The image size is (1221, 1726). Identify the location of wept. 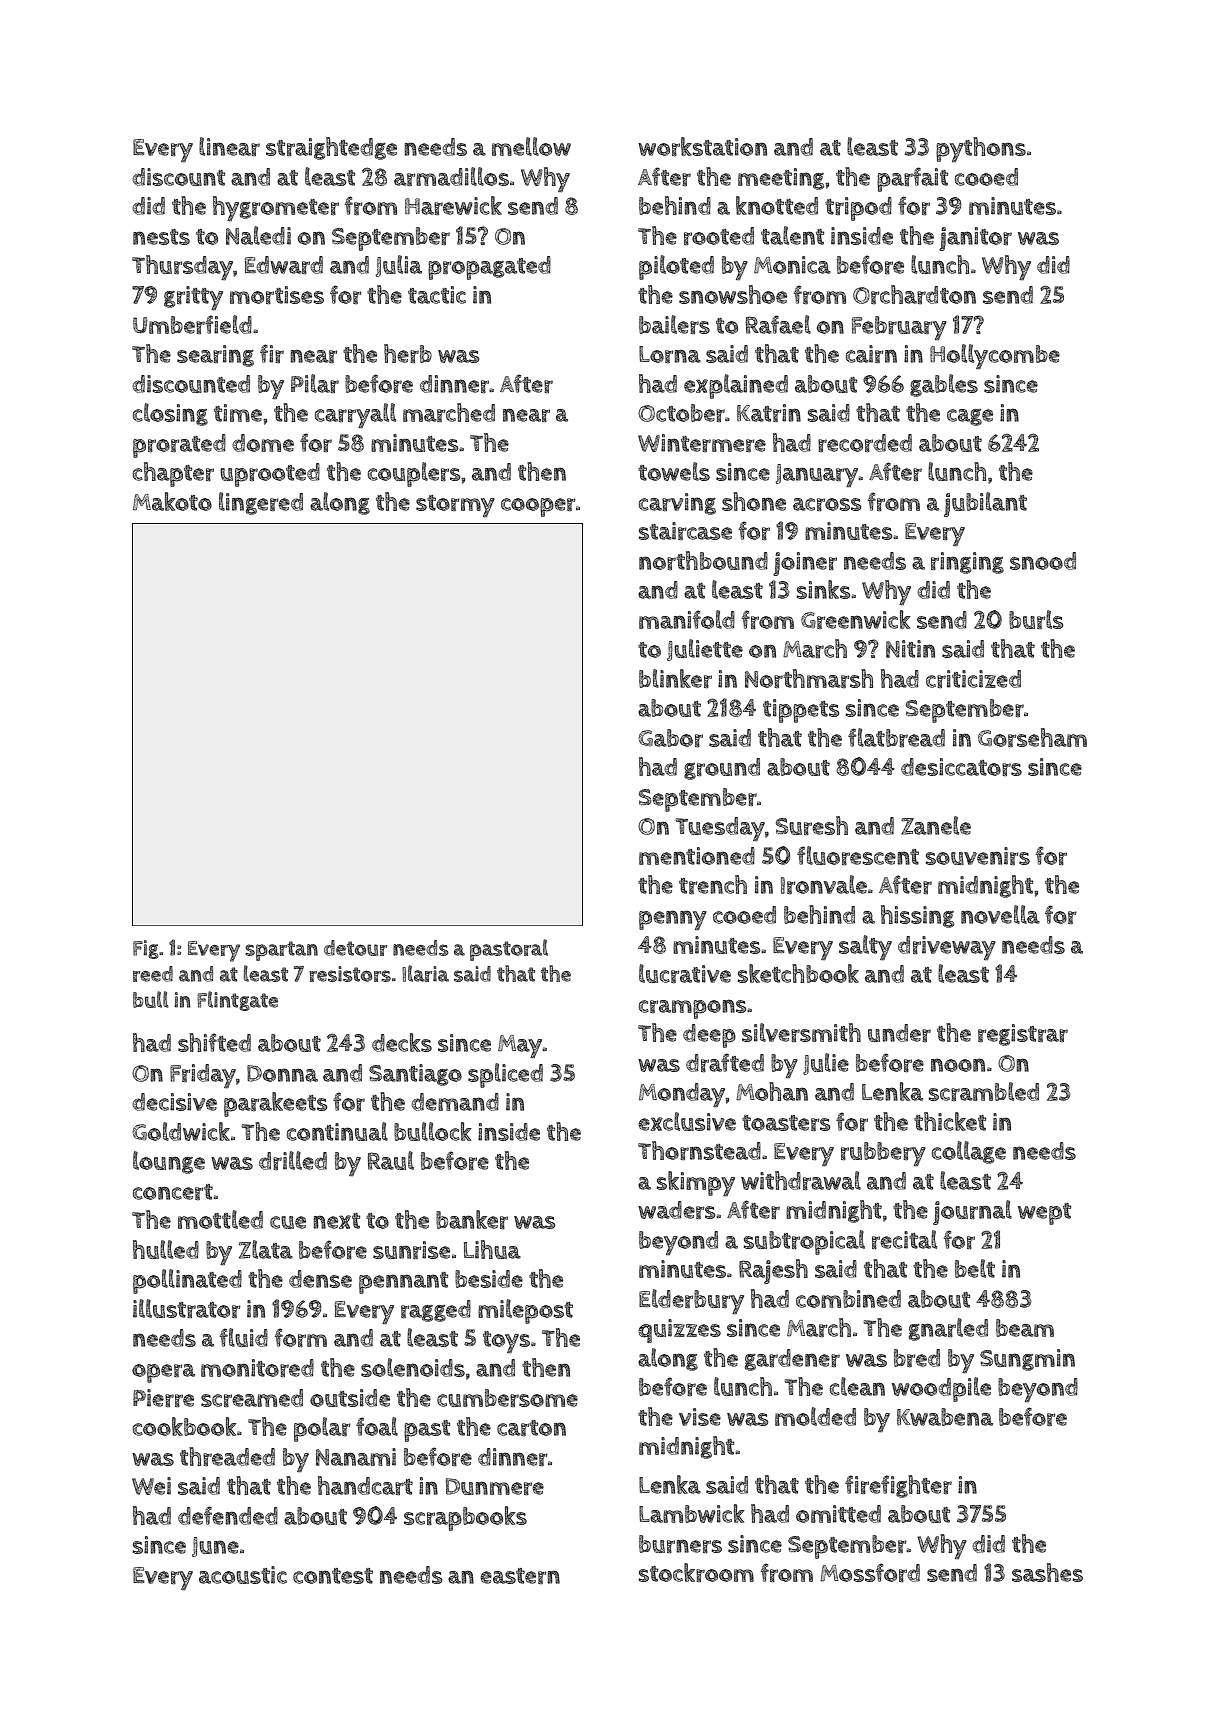
(1044, 1214).
